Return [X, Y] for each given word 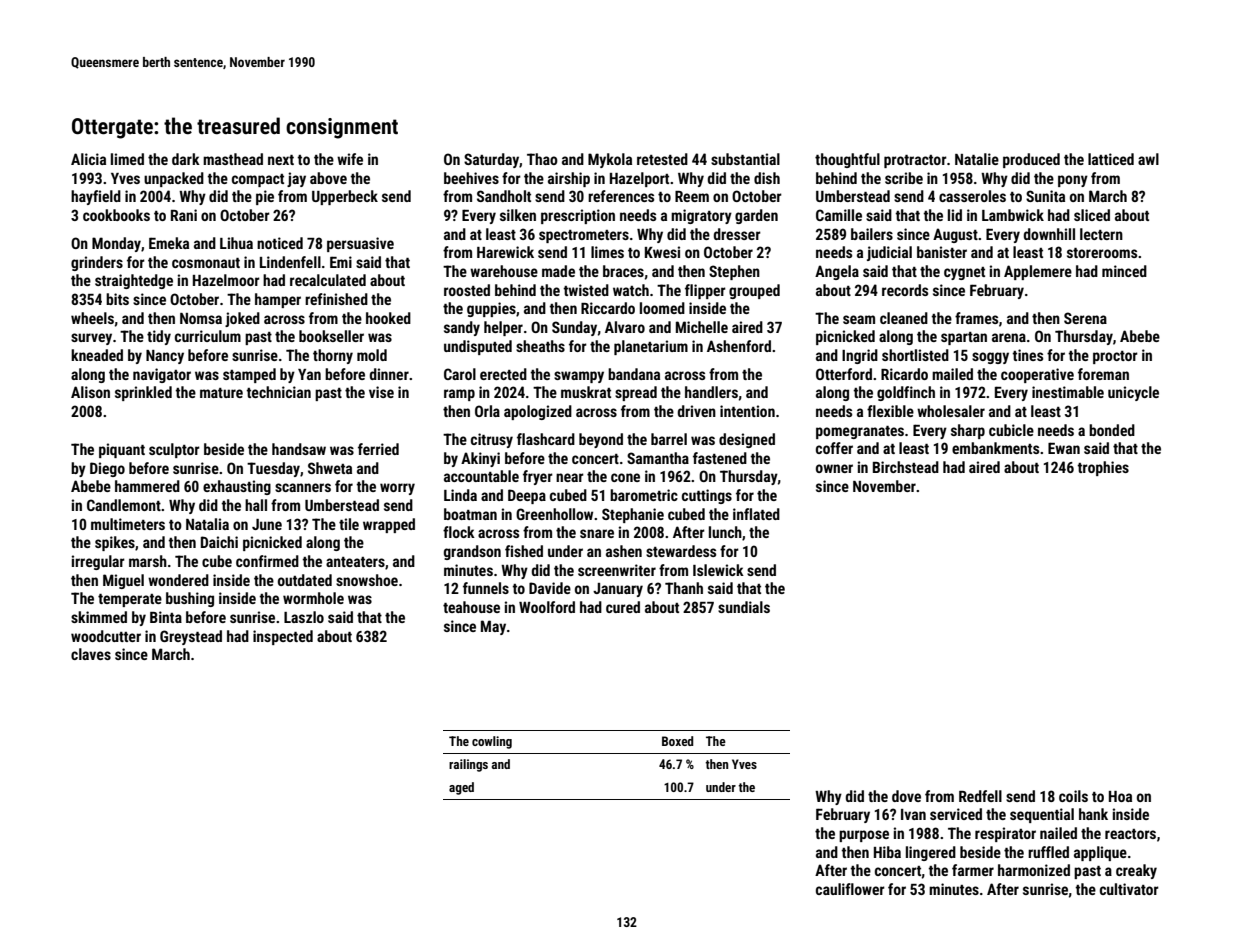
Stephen [734, 272]
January [618, 590]
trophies [1103, 468]
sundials [744, 607]
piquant [122, 450]
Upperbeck [345, 197]
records [905, 290]
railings [468, 765]
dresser [737, 234]
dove [906, 796]
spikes [115, 543]
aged [461, 788]
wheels [92, 318]
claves [91, 654]
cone [625, 477]
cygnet [964, 273]
